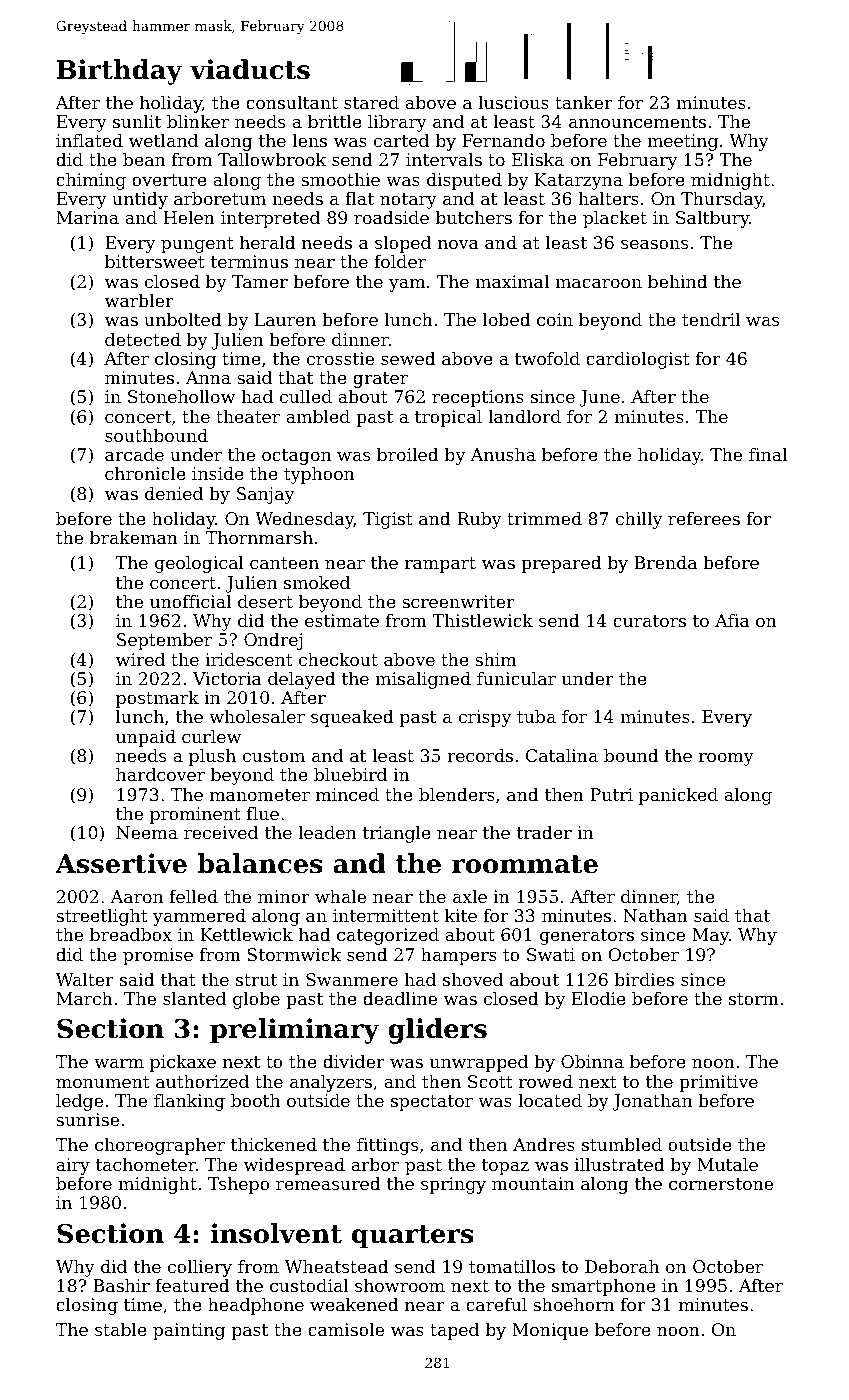 This page has height=1400, width=849. Describe the element at coordinates (638, 360) in the page. I see `cardiologist` at that location.
